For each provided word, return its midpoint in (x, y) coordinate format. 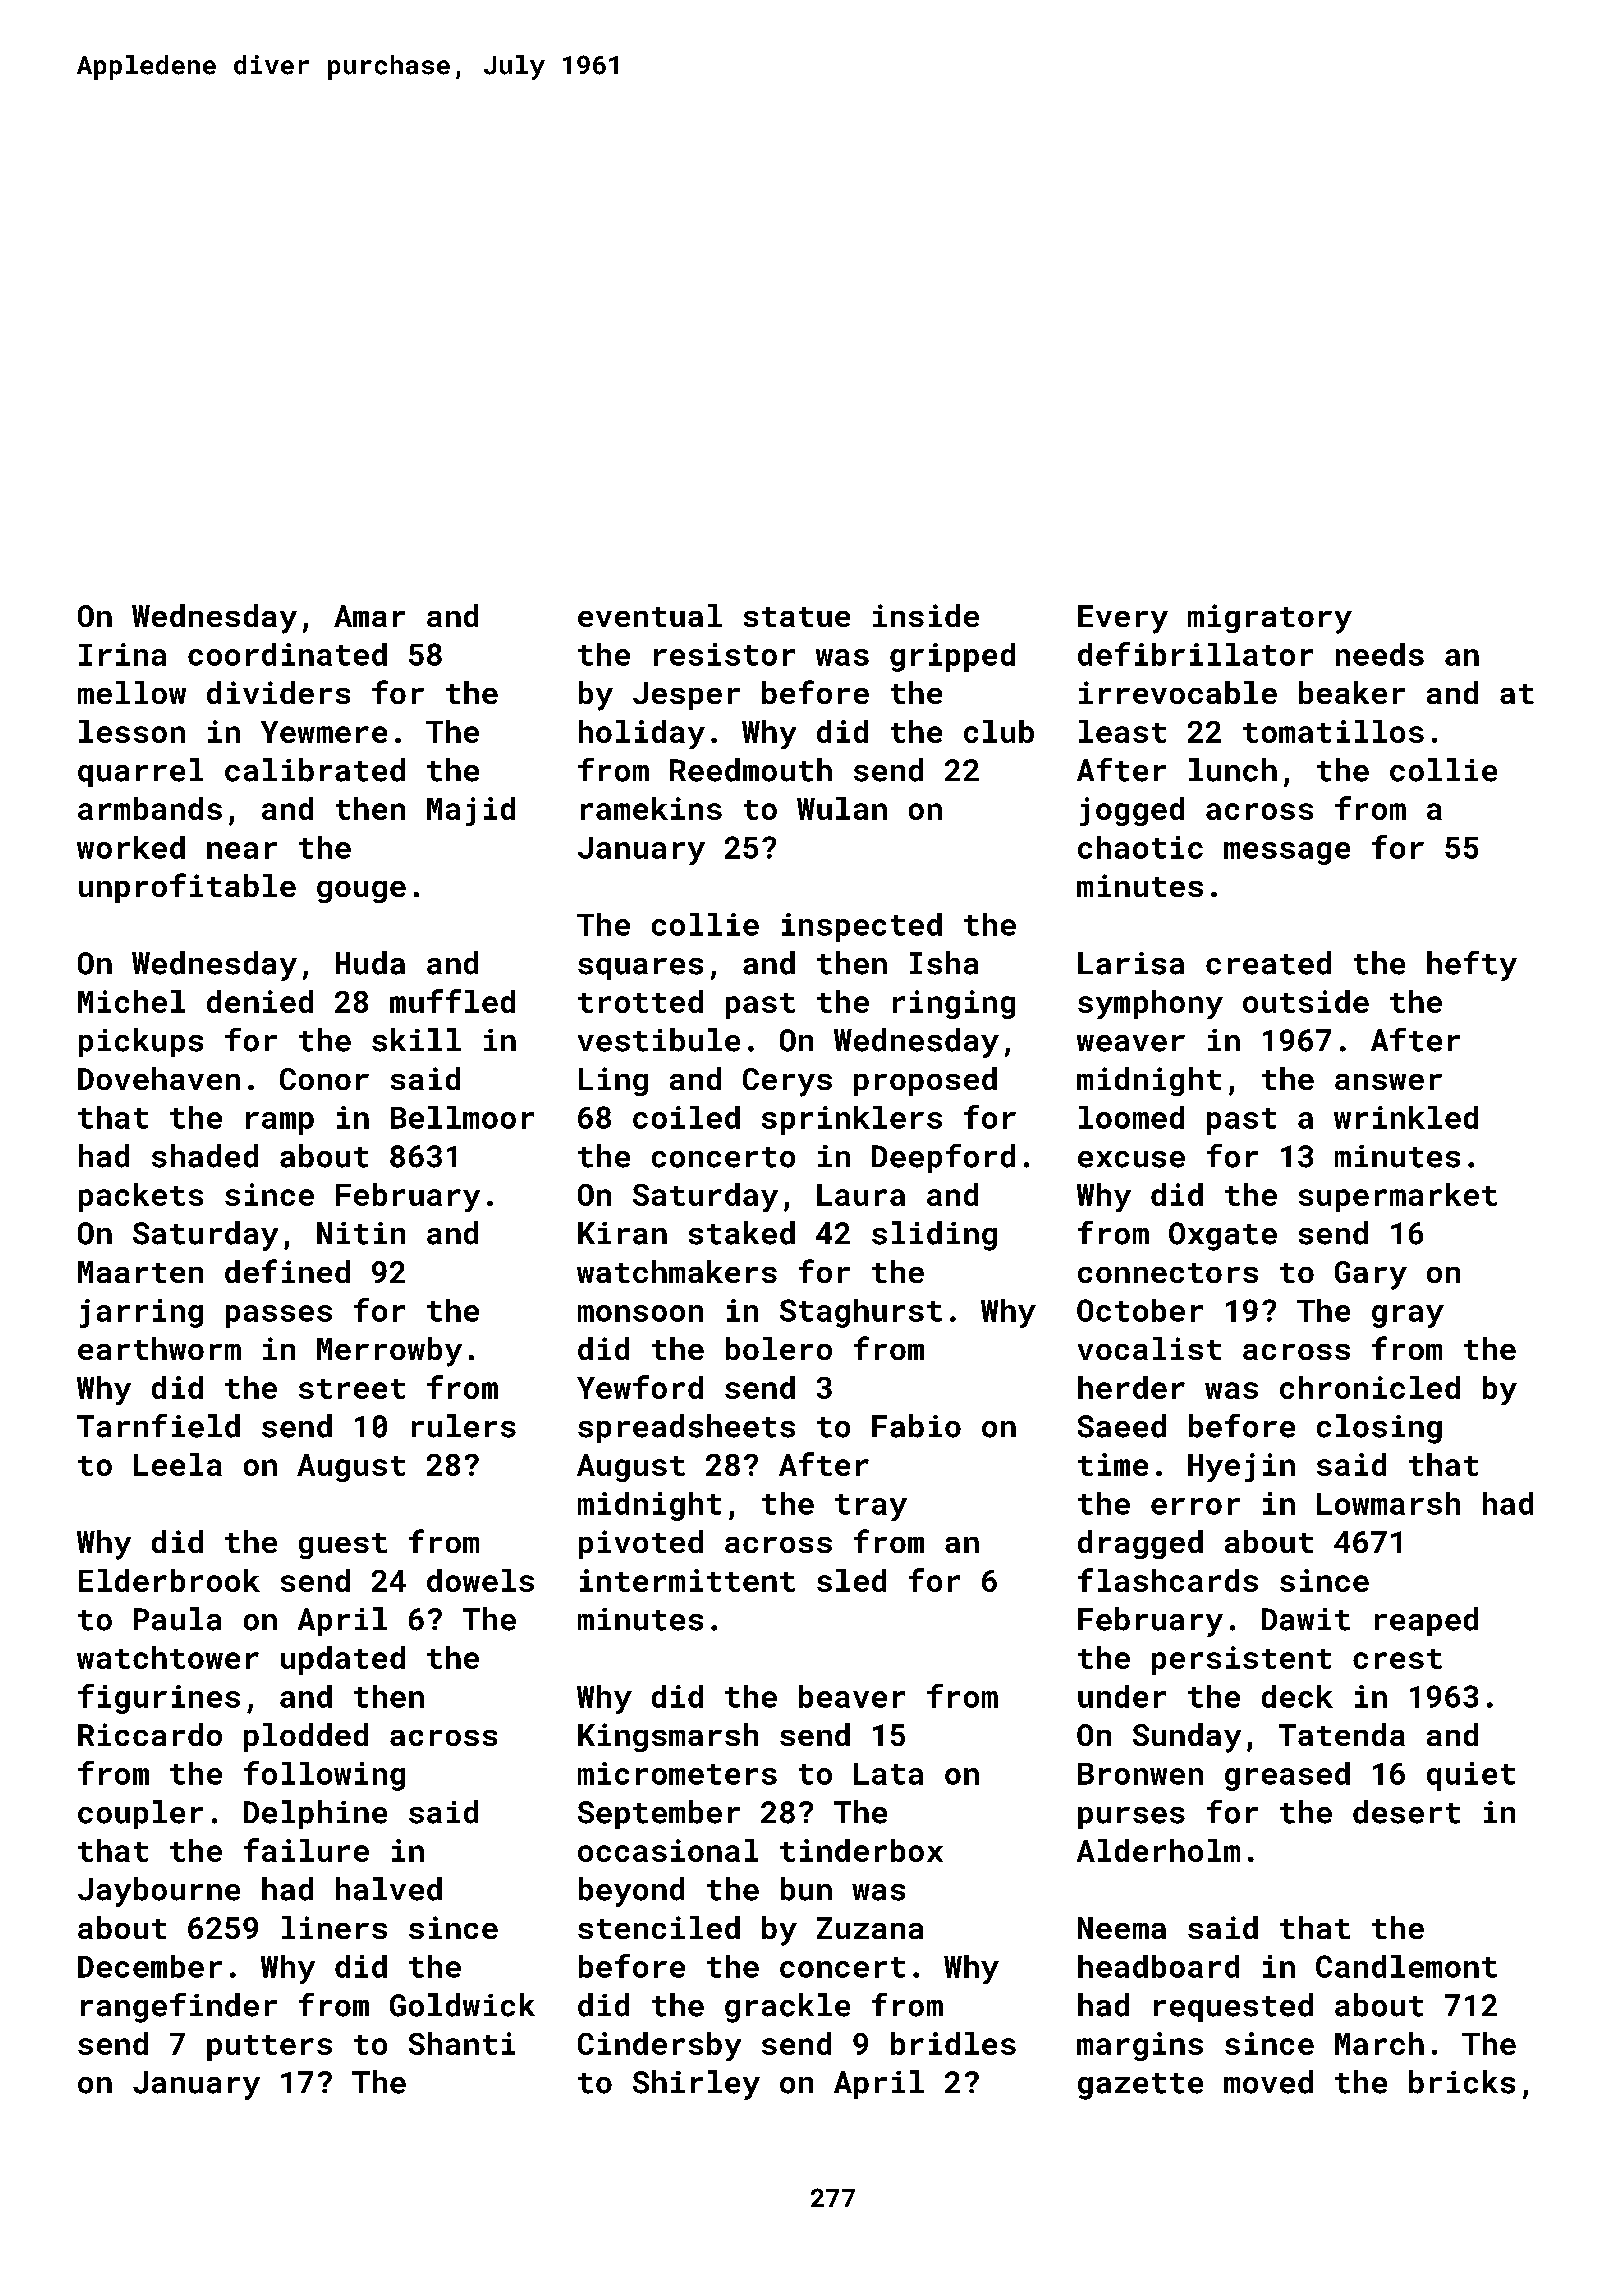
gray (1408, 1316)
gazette (1140, 2086)
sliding (934, 1236)
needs (1380, 654)
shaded (205, 1156)
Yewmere (324, 732)
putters (269, 2048)
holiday (642, 734)
